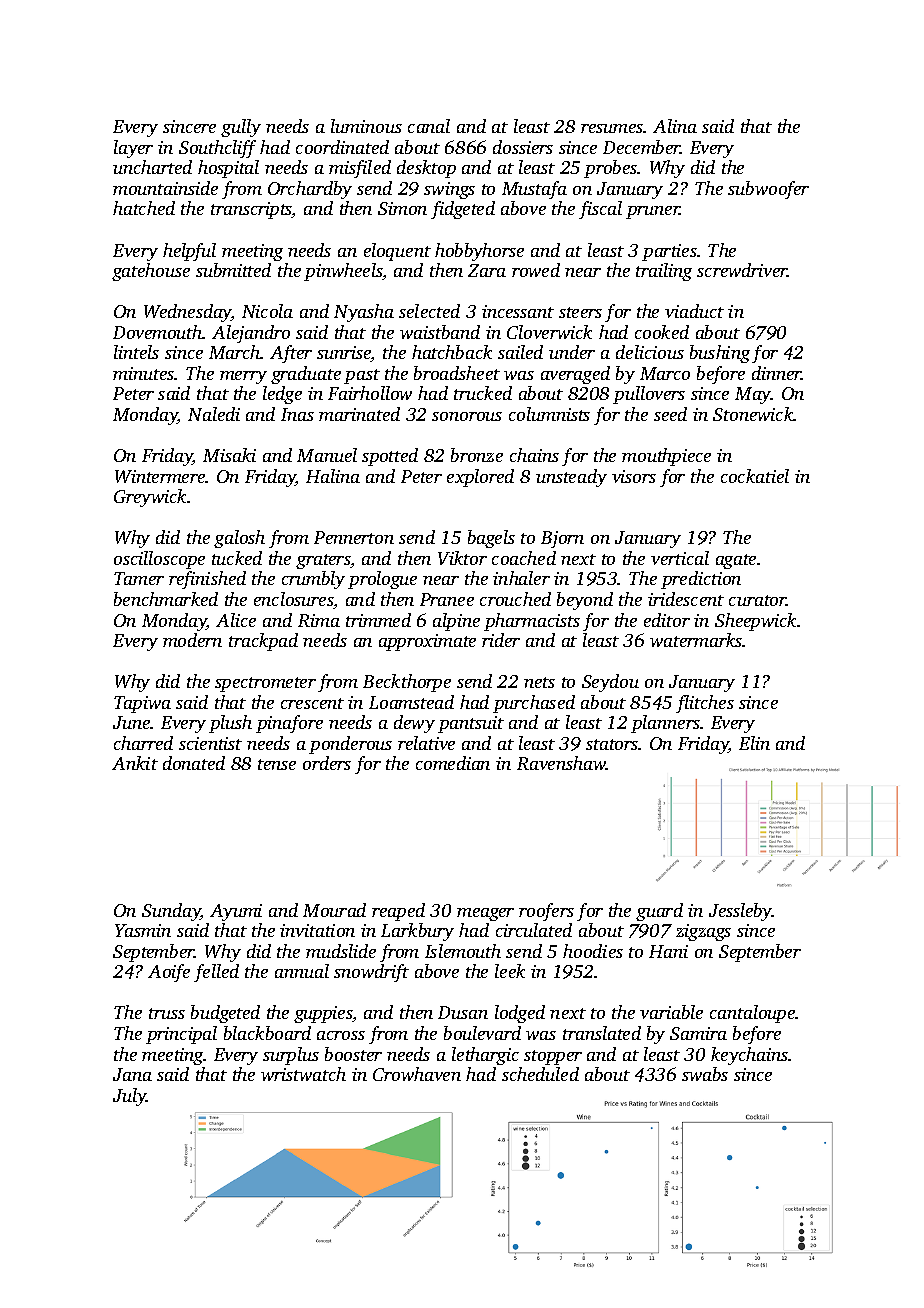 This page has width=924, height=1308. I want to click on gully, so click(241, 128).
